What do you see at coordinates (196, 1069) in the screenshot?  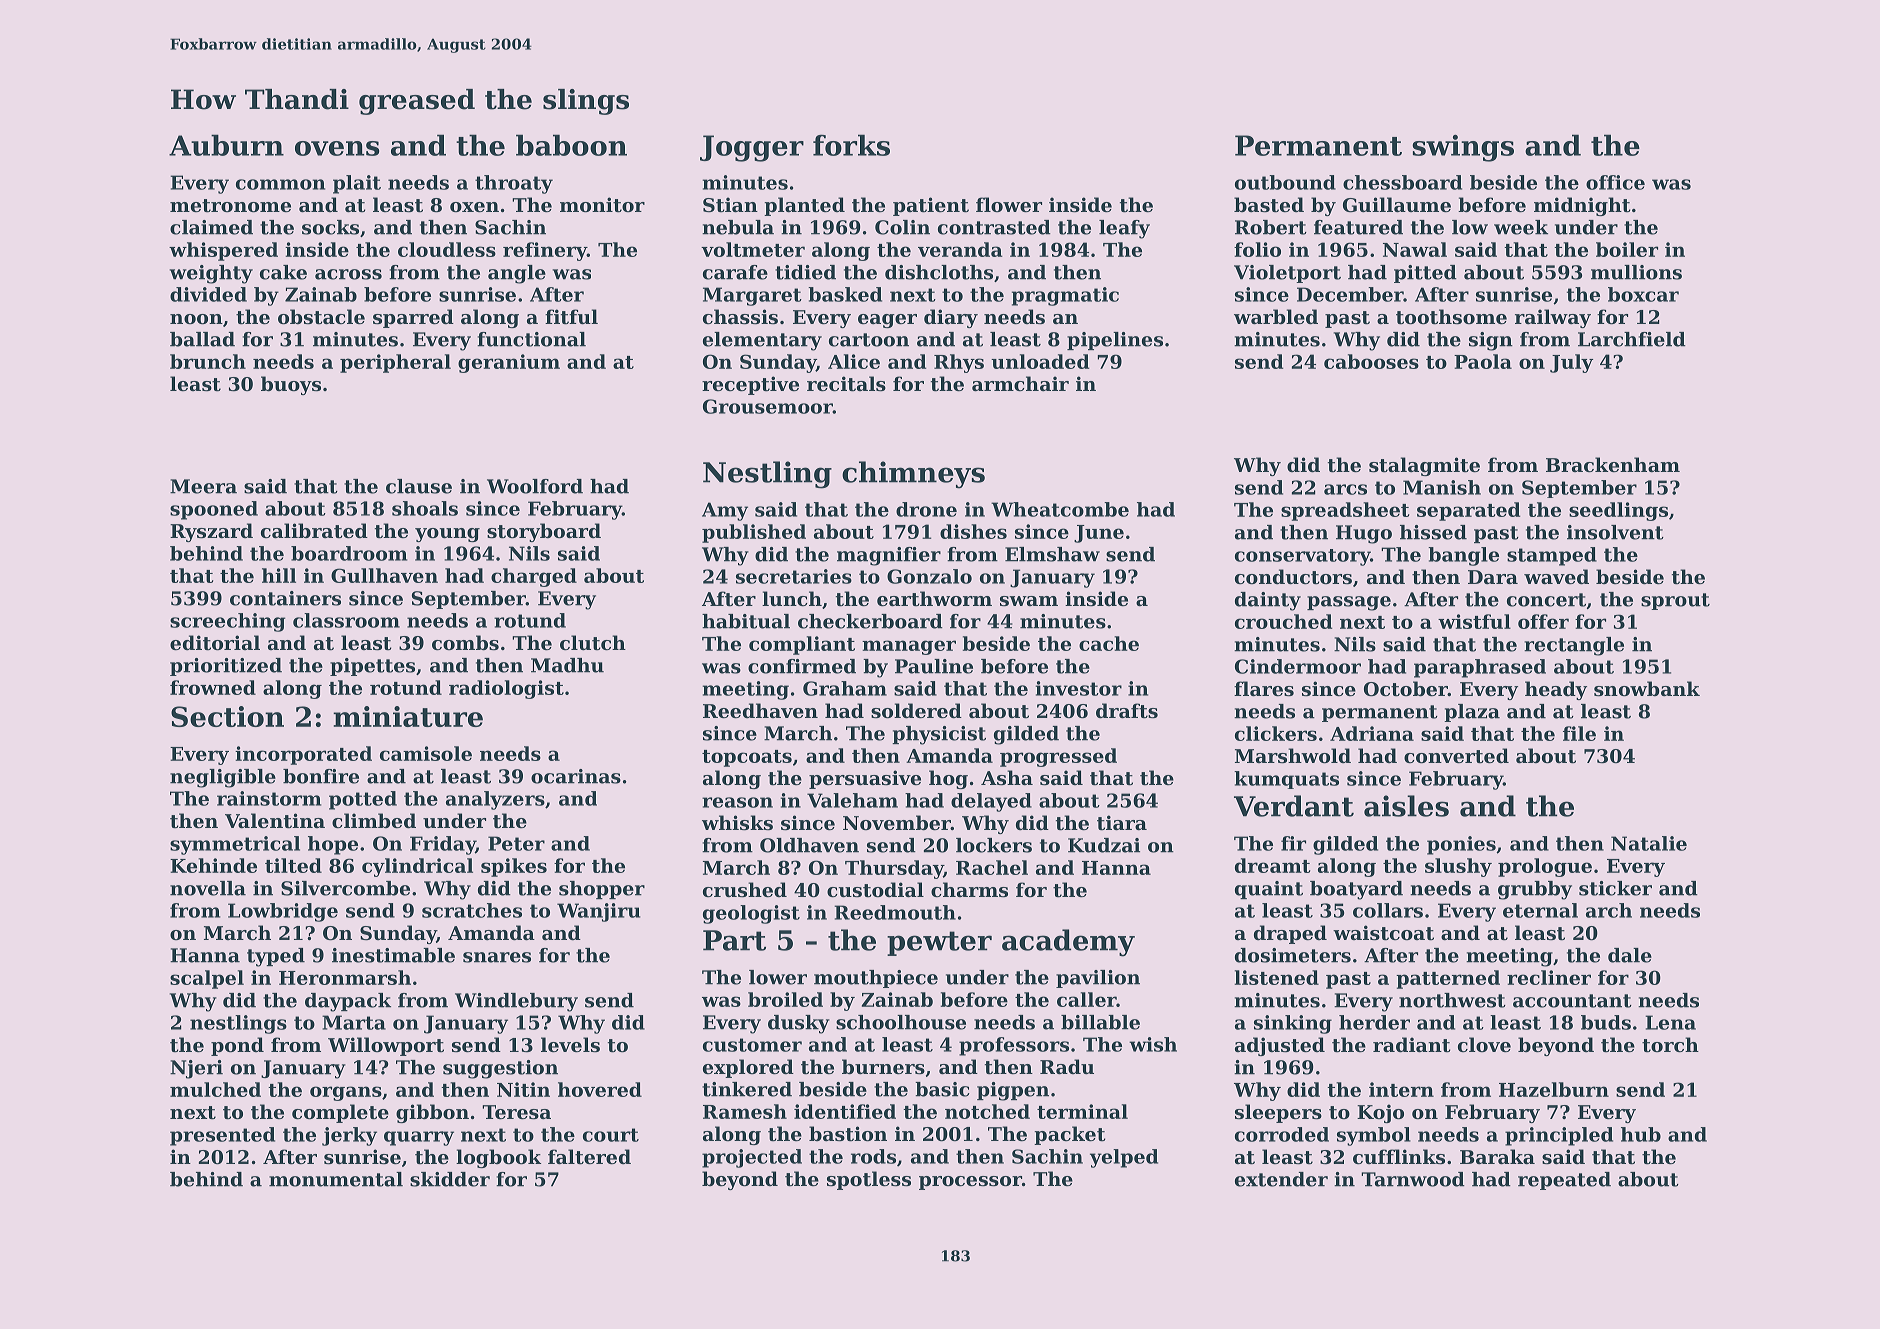 I see `Njeri` at bounding box center [196, 1069].
